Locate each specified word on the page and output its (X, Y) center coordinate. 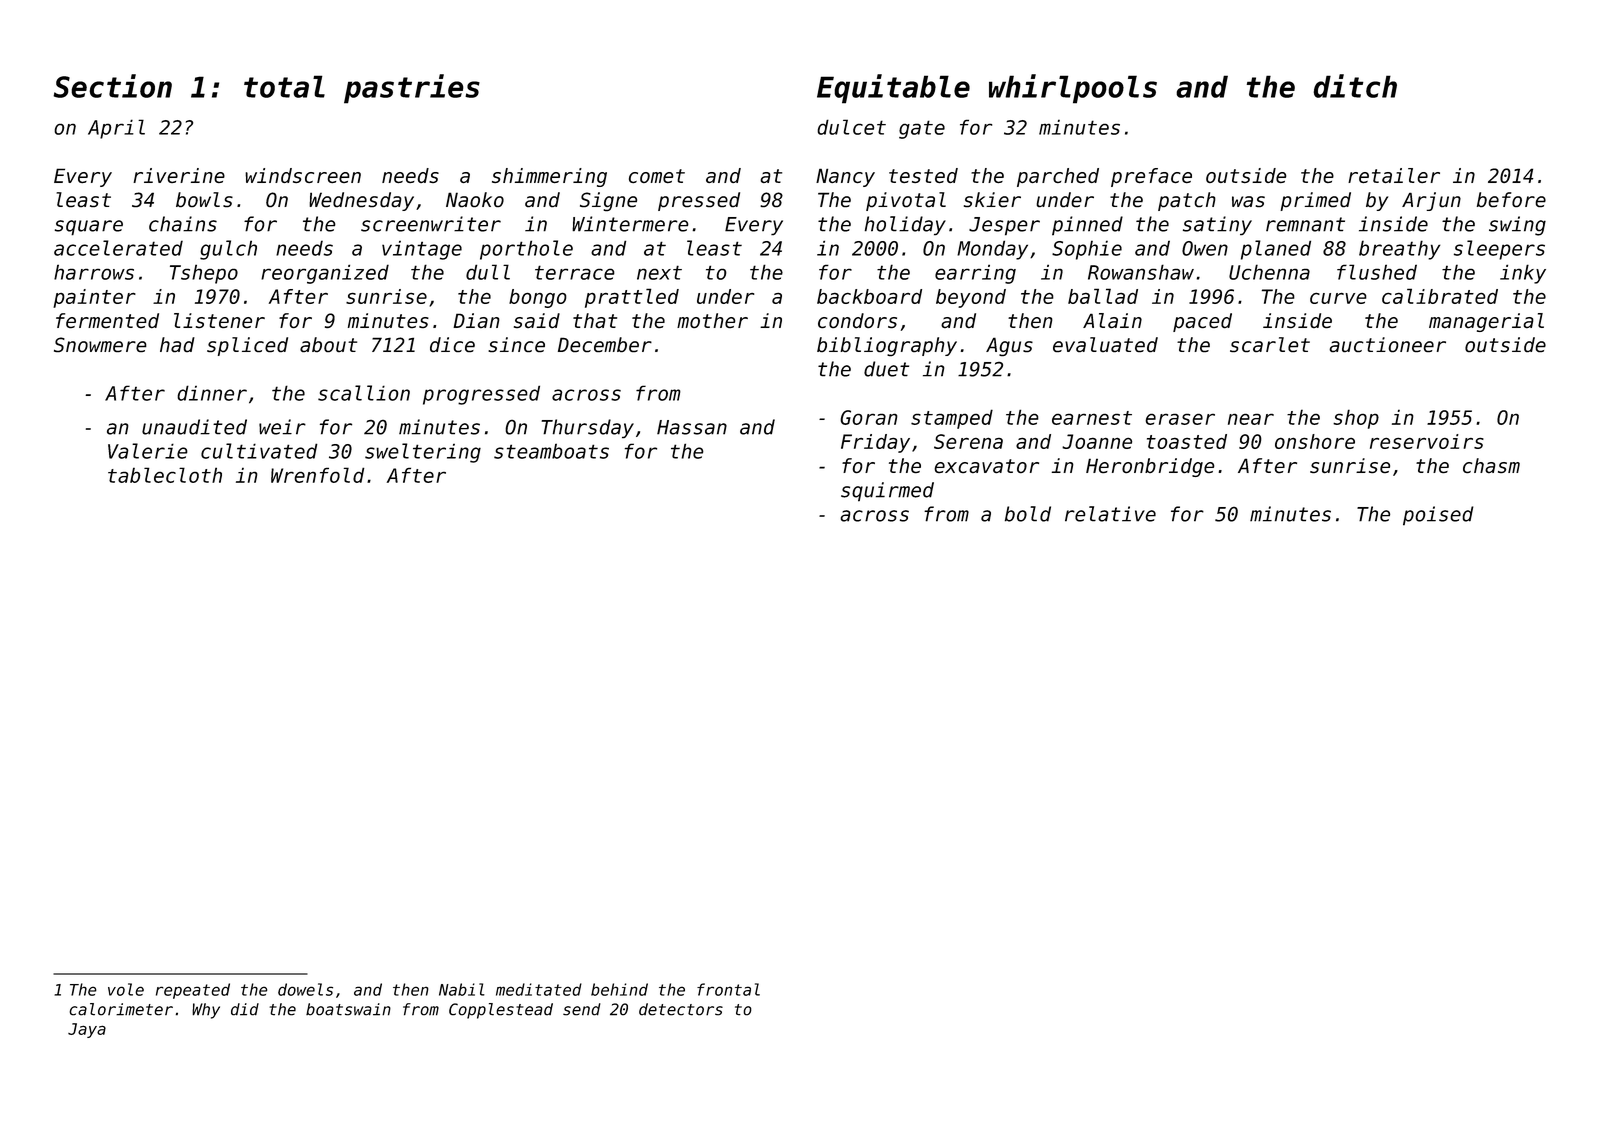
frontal (728, 989)
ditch (1355, 86)
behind (619, 989)
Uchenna (1269, 272)
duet (886, 369)
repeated (193, 991)
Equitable (893, 89)
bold (1028, 514)
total (284, 86)
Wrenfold (317, 475)
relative (1110, 514)
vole (126, 989)
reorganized (325, 274)
